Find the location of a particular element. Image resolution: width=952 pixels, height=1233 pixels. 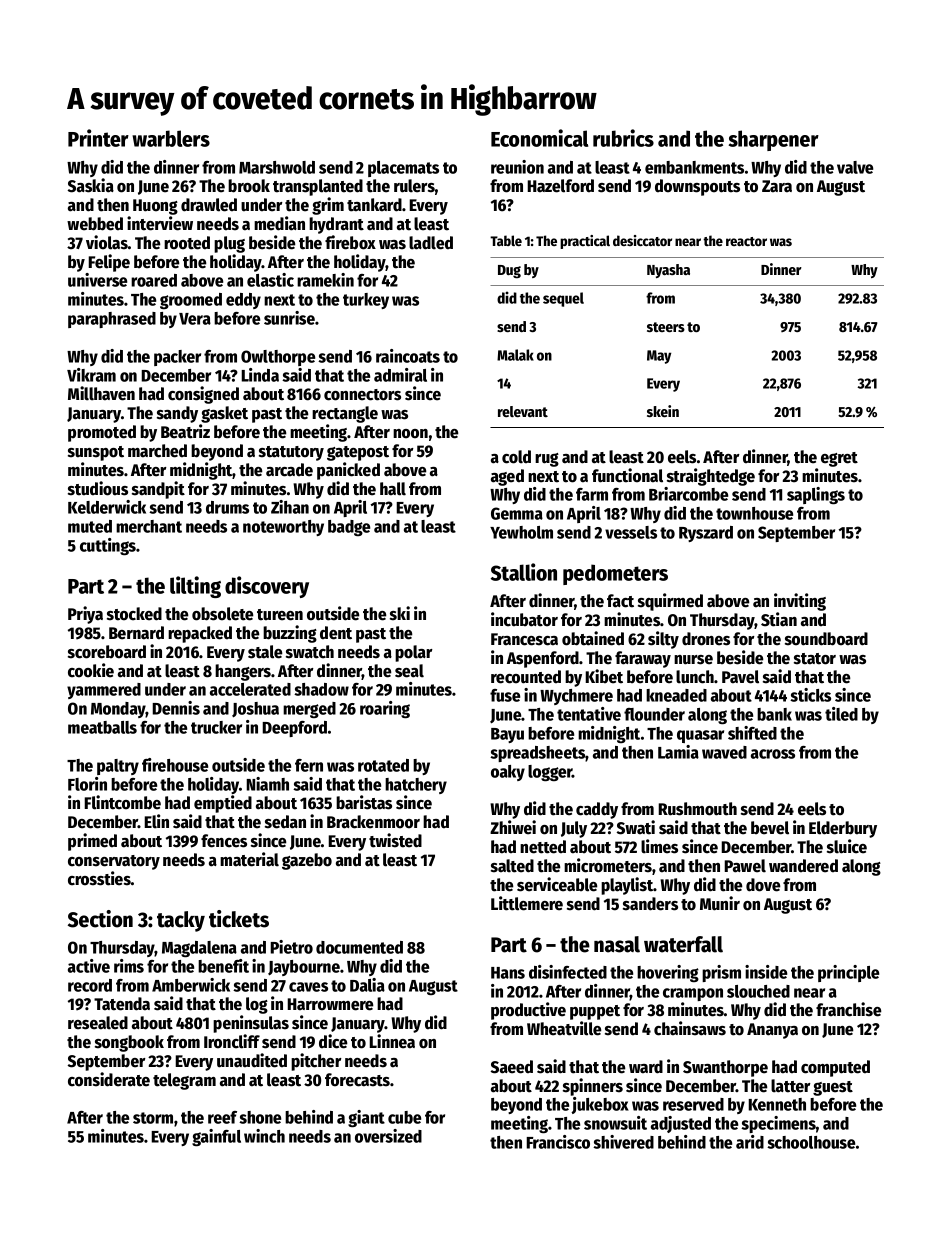

twisted is located at coordinates (395, 840).
